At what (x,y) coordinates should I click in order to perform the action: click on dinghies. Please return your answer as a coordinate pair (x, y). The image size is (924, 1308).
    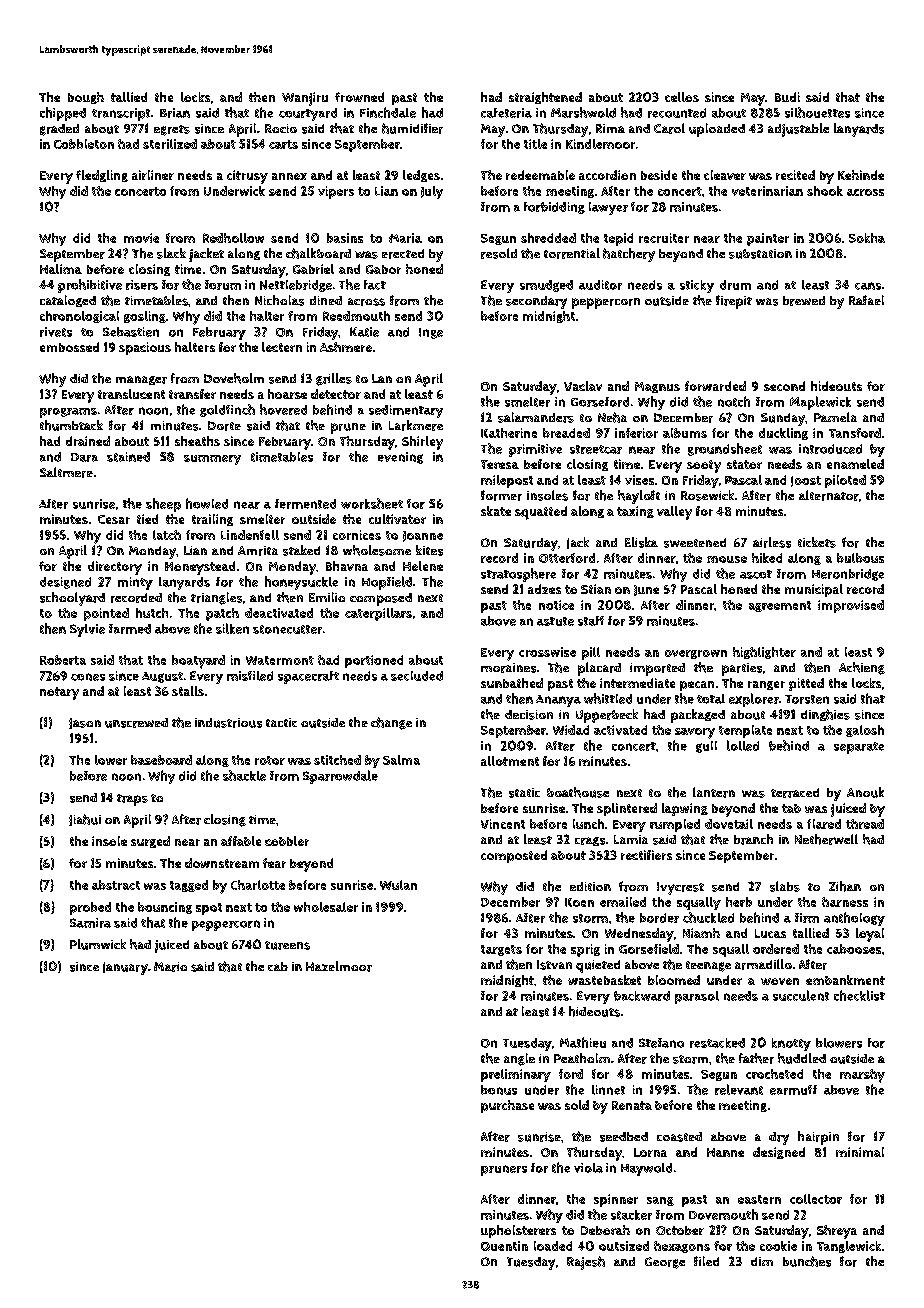
    Looking at the image, I should click on (825, 715).
